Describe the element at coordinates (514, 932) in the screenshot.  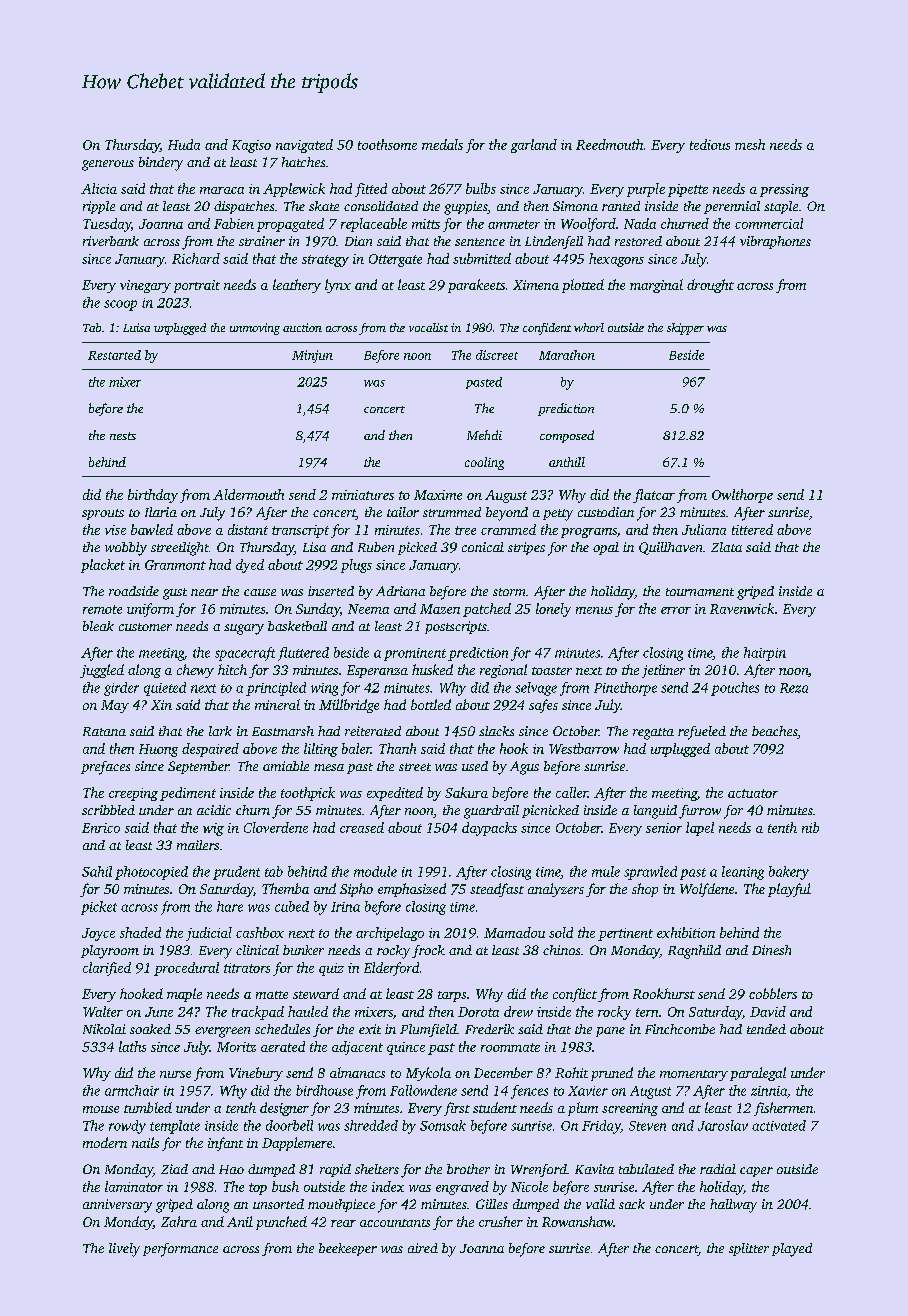
I see `Mamadou` at that location.
